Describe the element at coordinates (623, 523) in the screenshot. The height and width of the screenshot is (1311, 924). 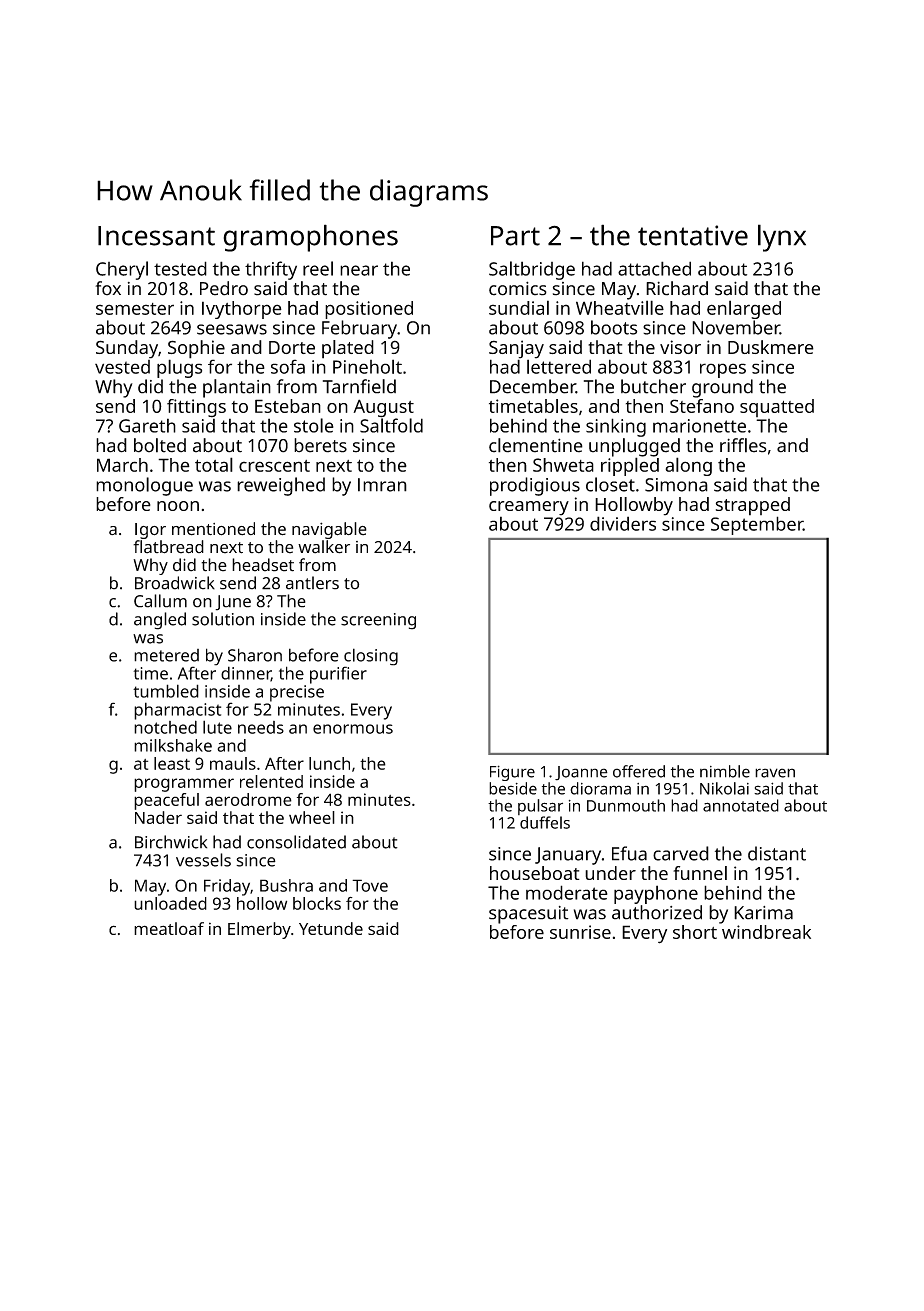
I see `dividers` at that location.
